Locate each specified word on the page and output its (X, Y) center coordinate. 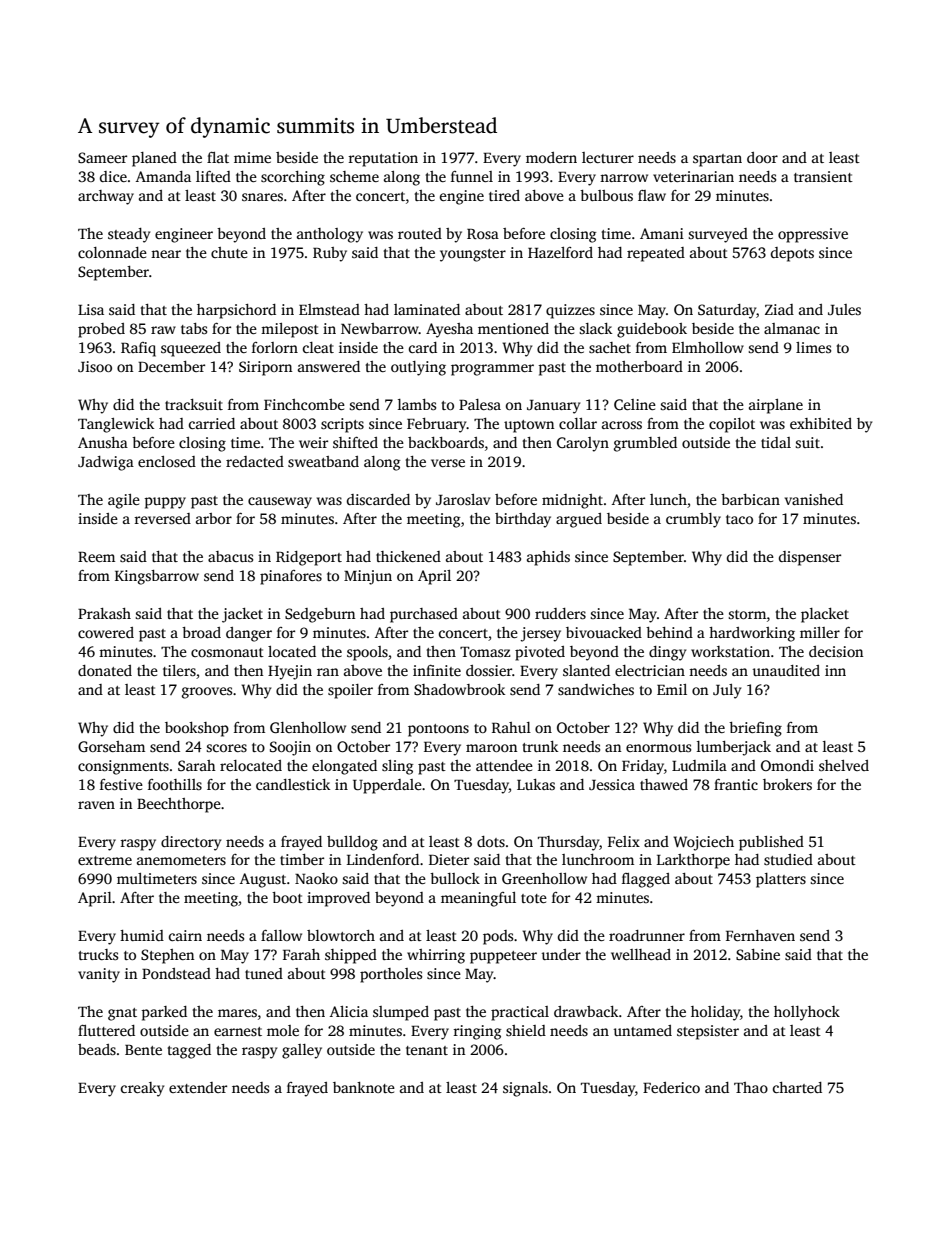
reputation (383, 159)
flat (218, 157)
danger (249, 634)
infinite (437, 670)
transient (823, 176)
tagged (189, 1051)
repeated (656, 254)
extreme (105, 860)
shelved (844, 765)
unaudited (786, 670)
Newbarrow (380, 328)
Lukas (536, 784)
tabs (194, 328)
